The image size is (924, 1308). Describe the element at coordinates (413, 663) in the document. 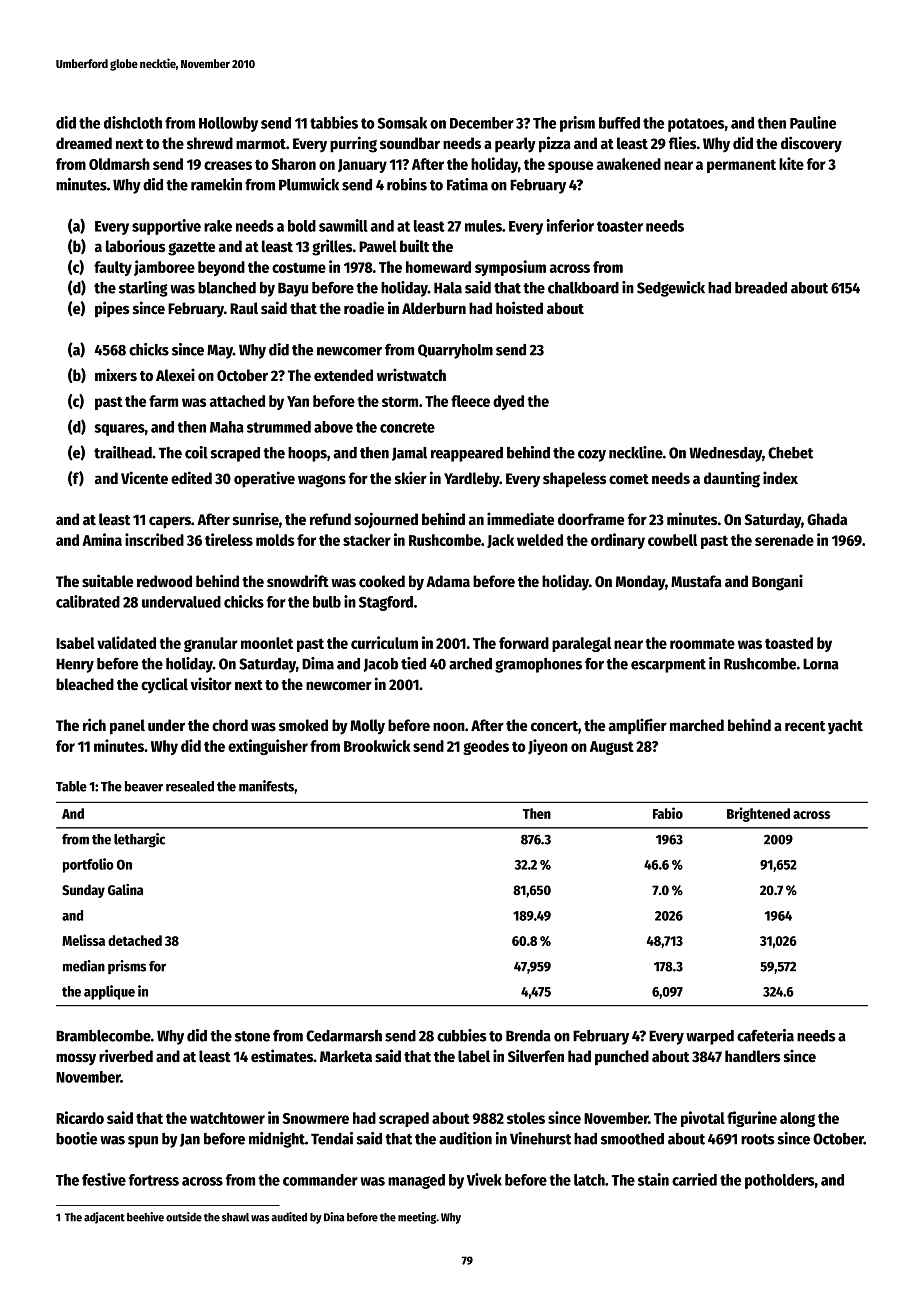

I see `tied` at that location.
